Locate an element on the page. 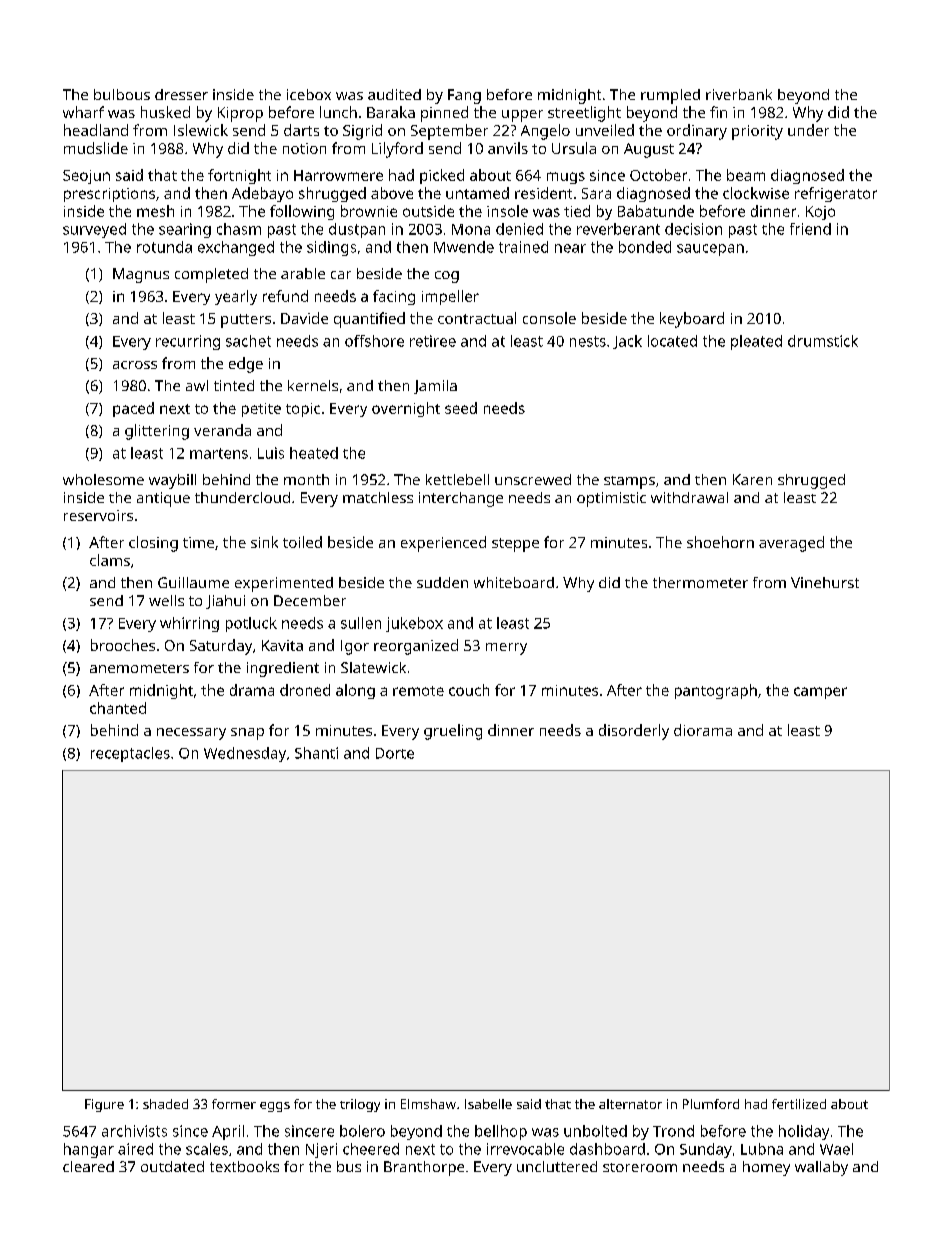 The height and width of the image is (1233, 952). shoehorn is located at coordinates (720, 542).
